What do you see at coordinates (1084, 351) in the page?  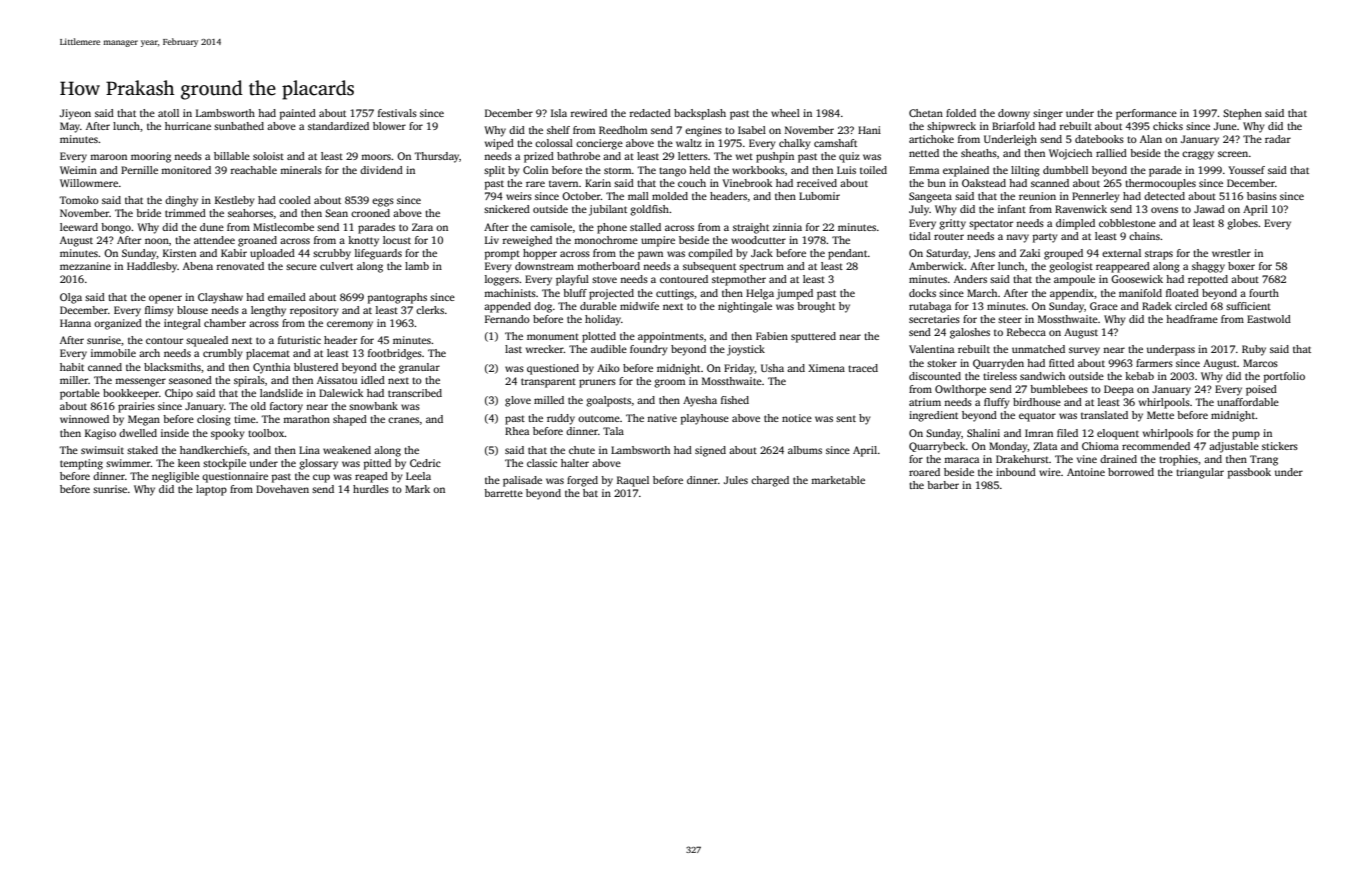 I see `survey` at bounding box center [1084, 351].
